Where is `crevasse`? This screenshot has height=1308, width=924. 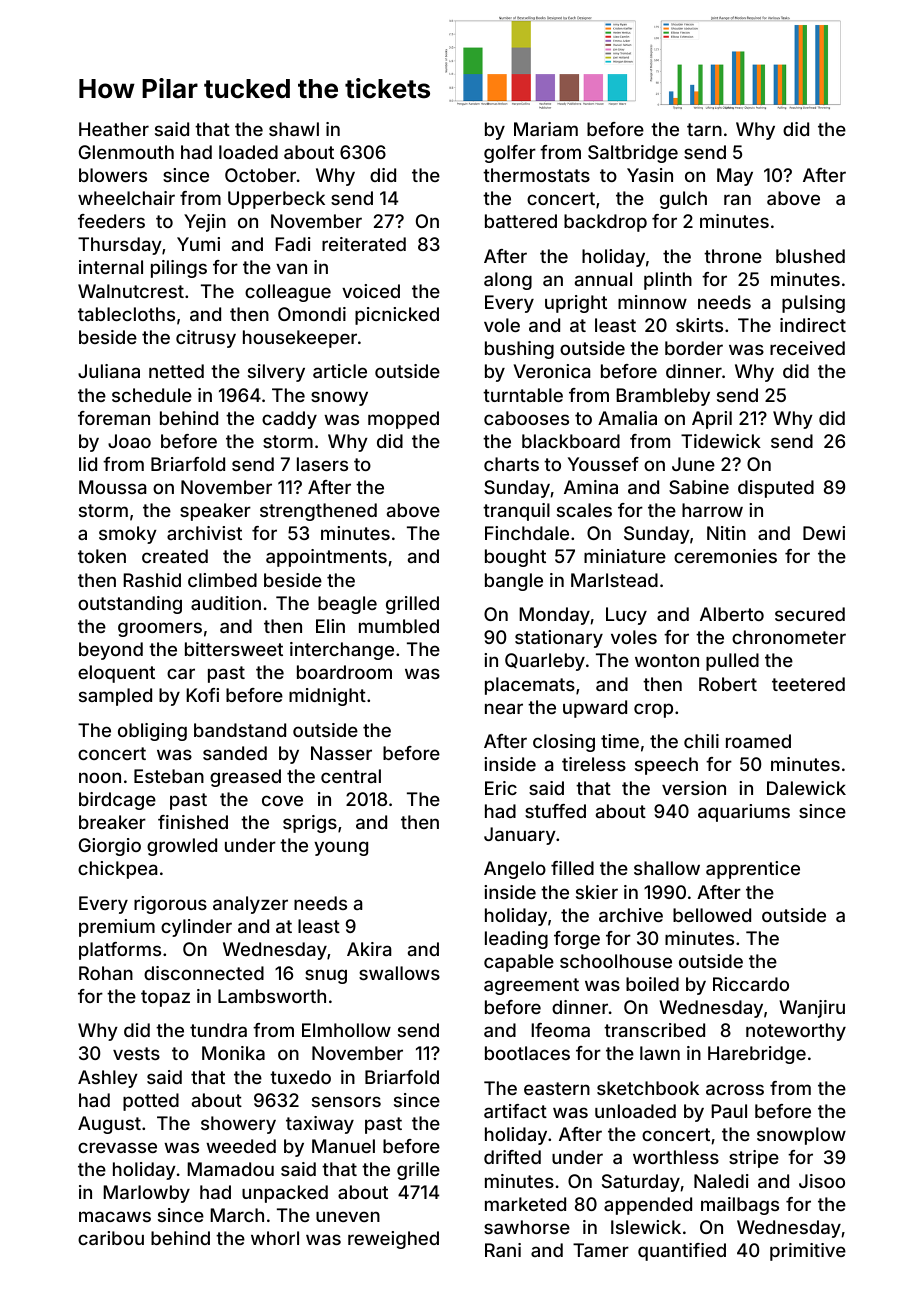
crevasse is located at coordinates (117, 1147).
